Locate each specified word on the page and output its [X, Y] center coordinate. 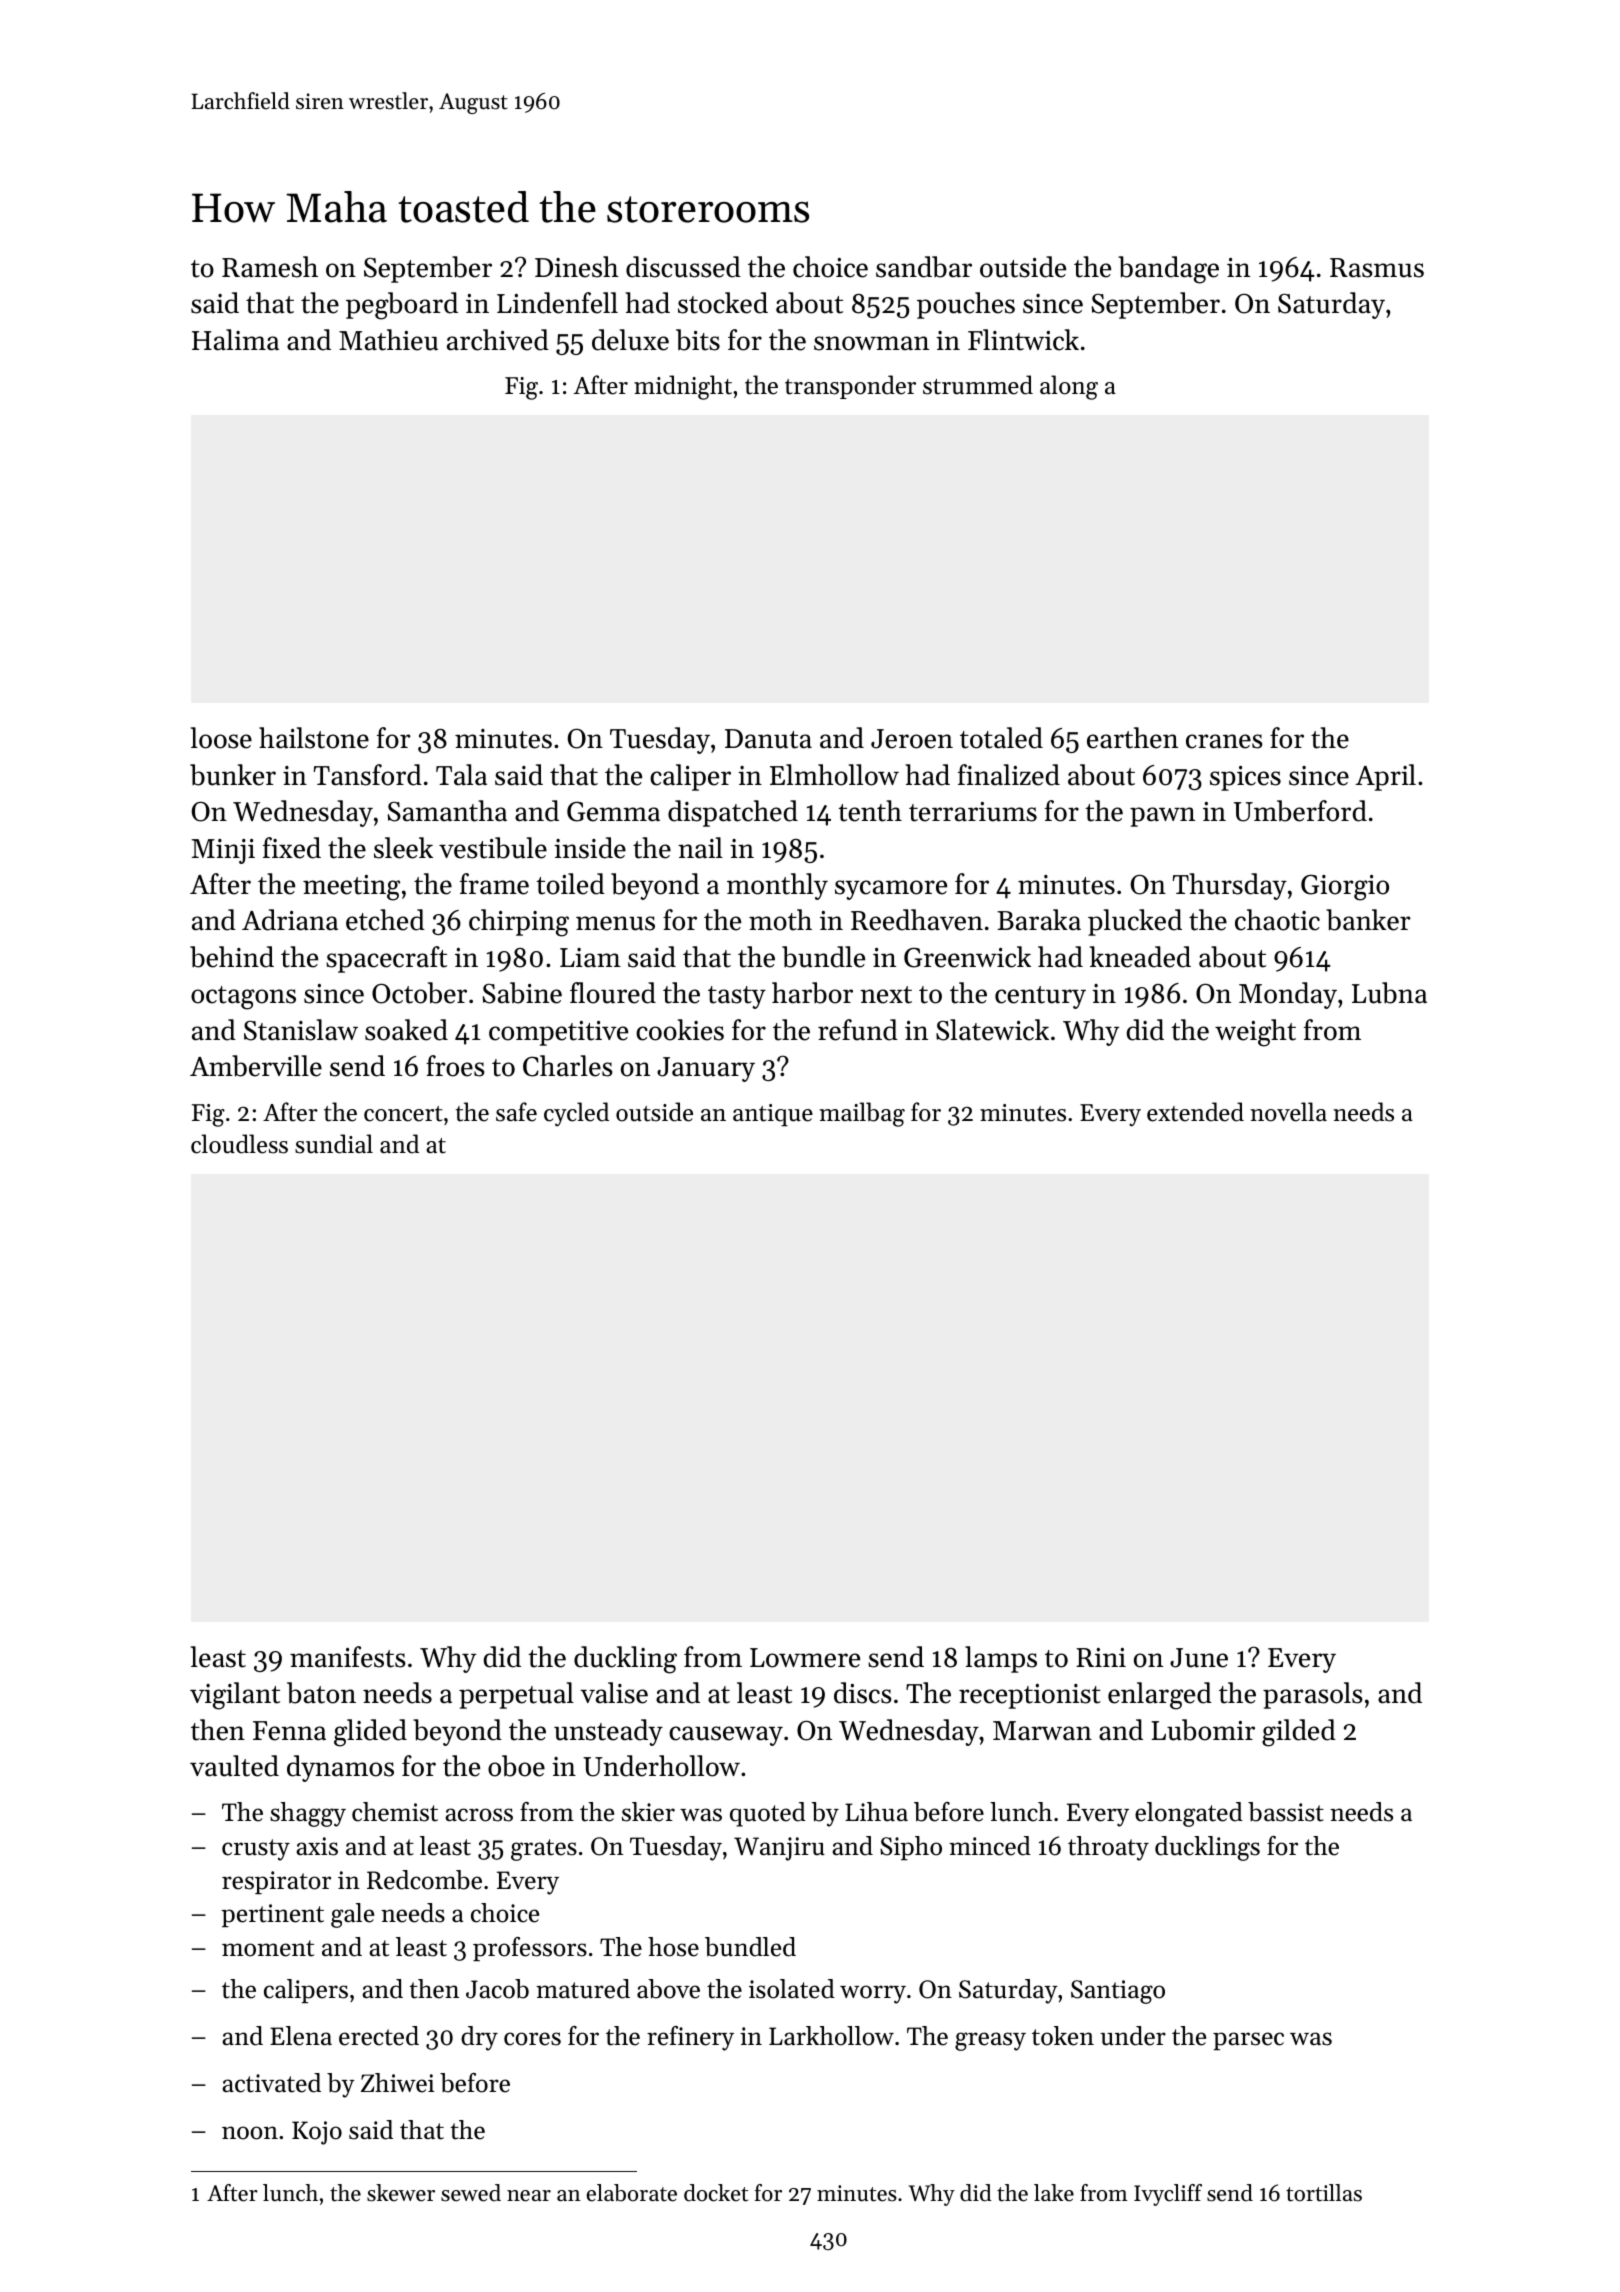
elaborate [632, 2193]
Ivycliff [1168, 2195]
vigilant [235, 1696]
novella [1288, 1112]
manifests [348, 1657]
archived [498, 340]
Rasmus [1377, 268]
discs [863, 1693]
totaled [1001, 738]
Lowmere [805, 1658]
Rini [1101, 1657]
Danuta [768, 739]
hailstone [314, 738]
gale [352, 1915]
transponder [850, 387]
